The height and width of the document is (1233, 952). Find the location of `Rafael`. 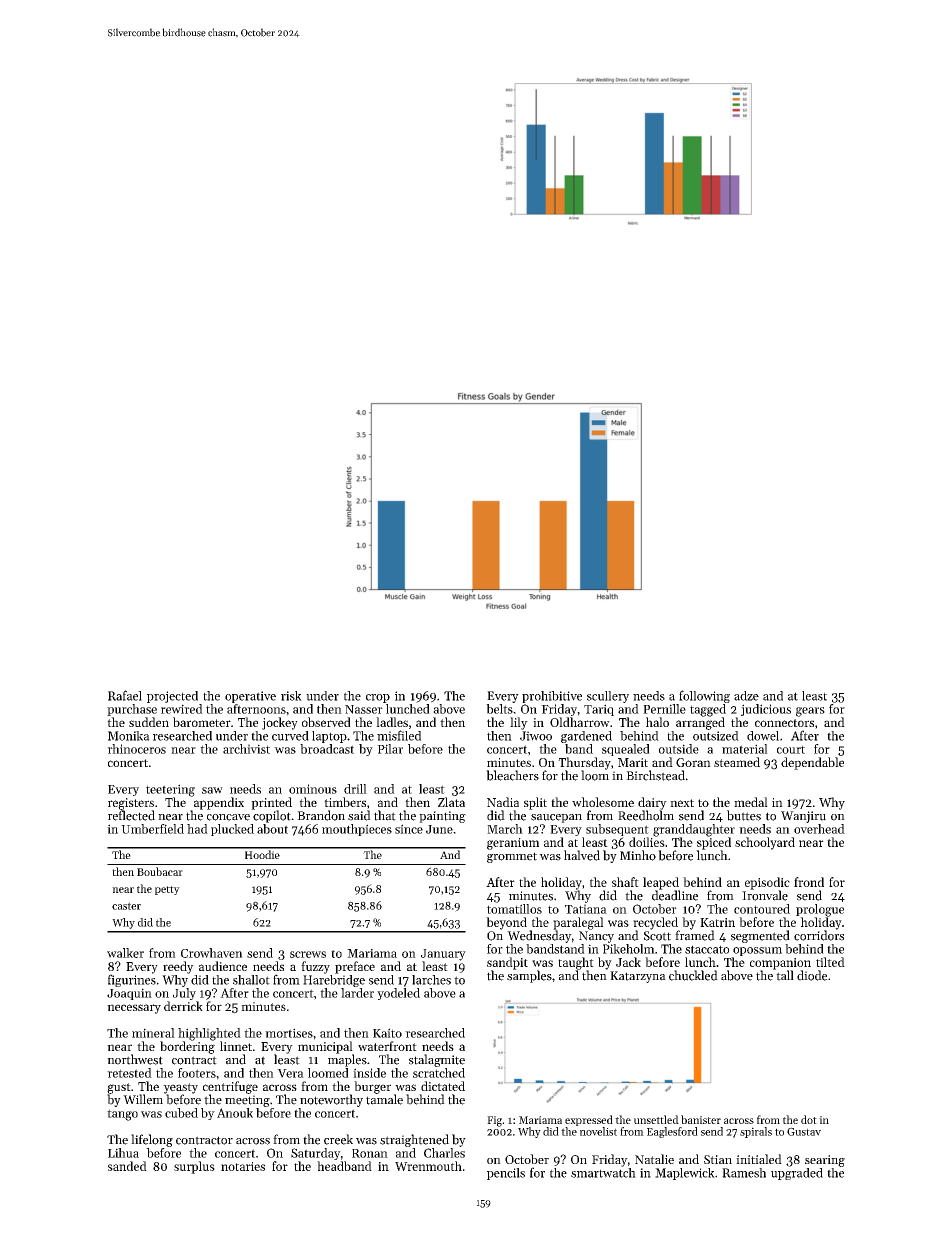

Rafael is located at coordinates (125, 695).
